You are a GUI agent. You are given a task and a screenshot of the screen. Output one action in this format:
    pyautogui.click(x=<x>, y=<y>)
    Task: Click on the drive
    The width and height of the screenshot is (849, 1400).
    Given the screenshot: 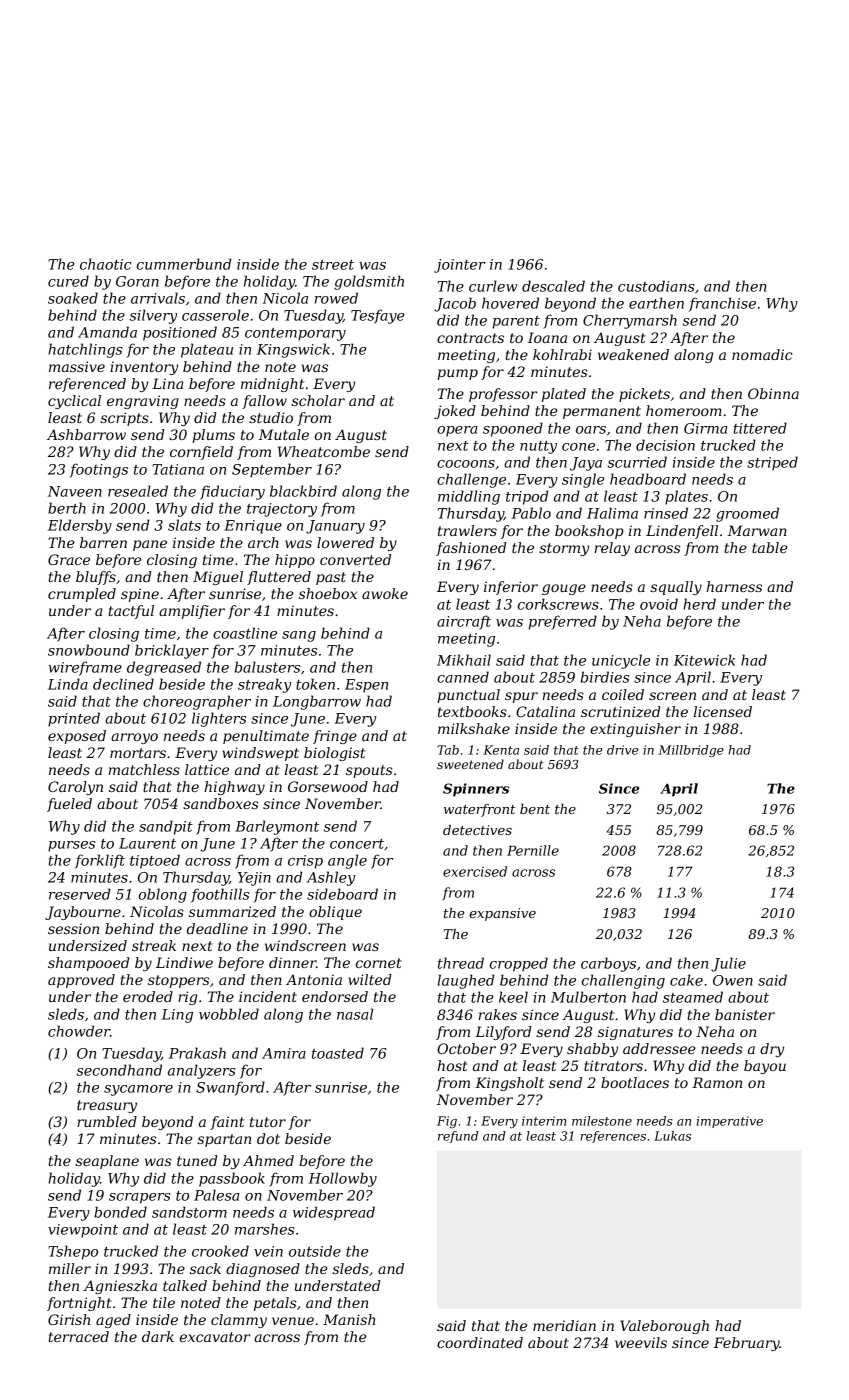 What is the action you would take?
    pyautogui.click(x=623, y=750)
